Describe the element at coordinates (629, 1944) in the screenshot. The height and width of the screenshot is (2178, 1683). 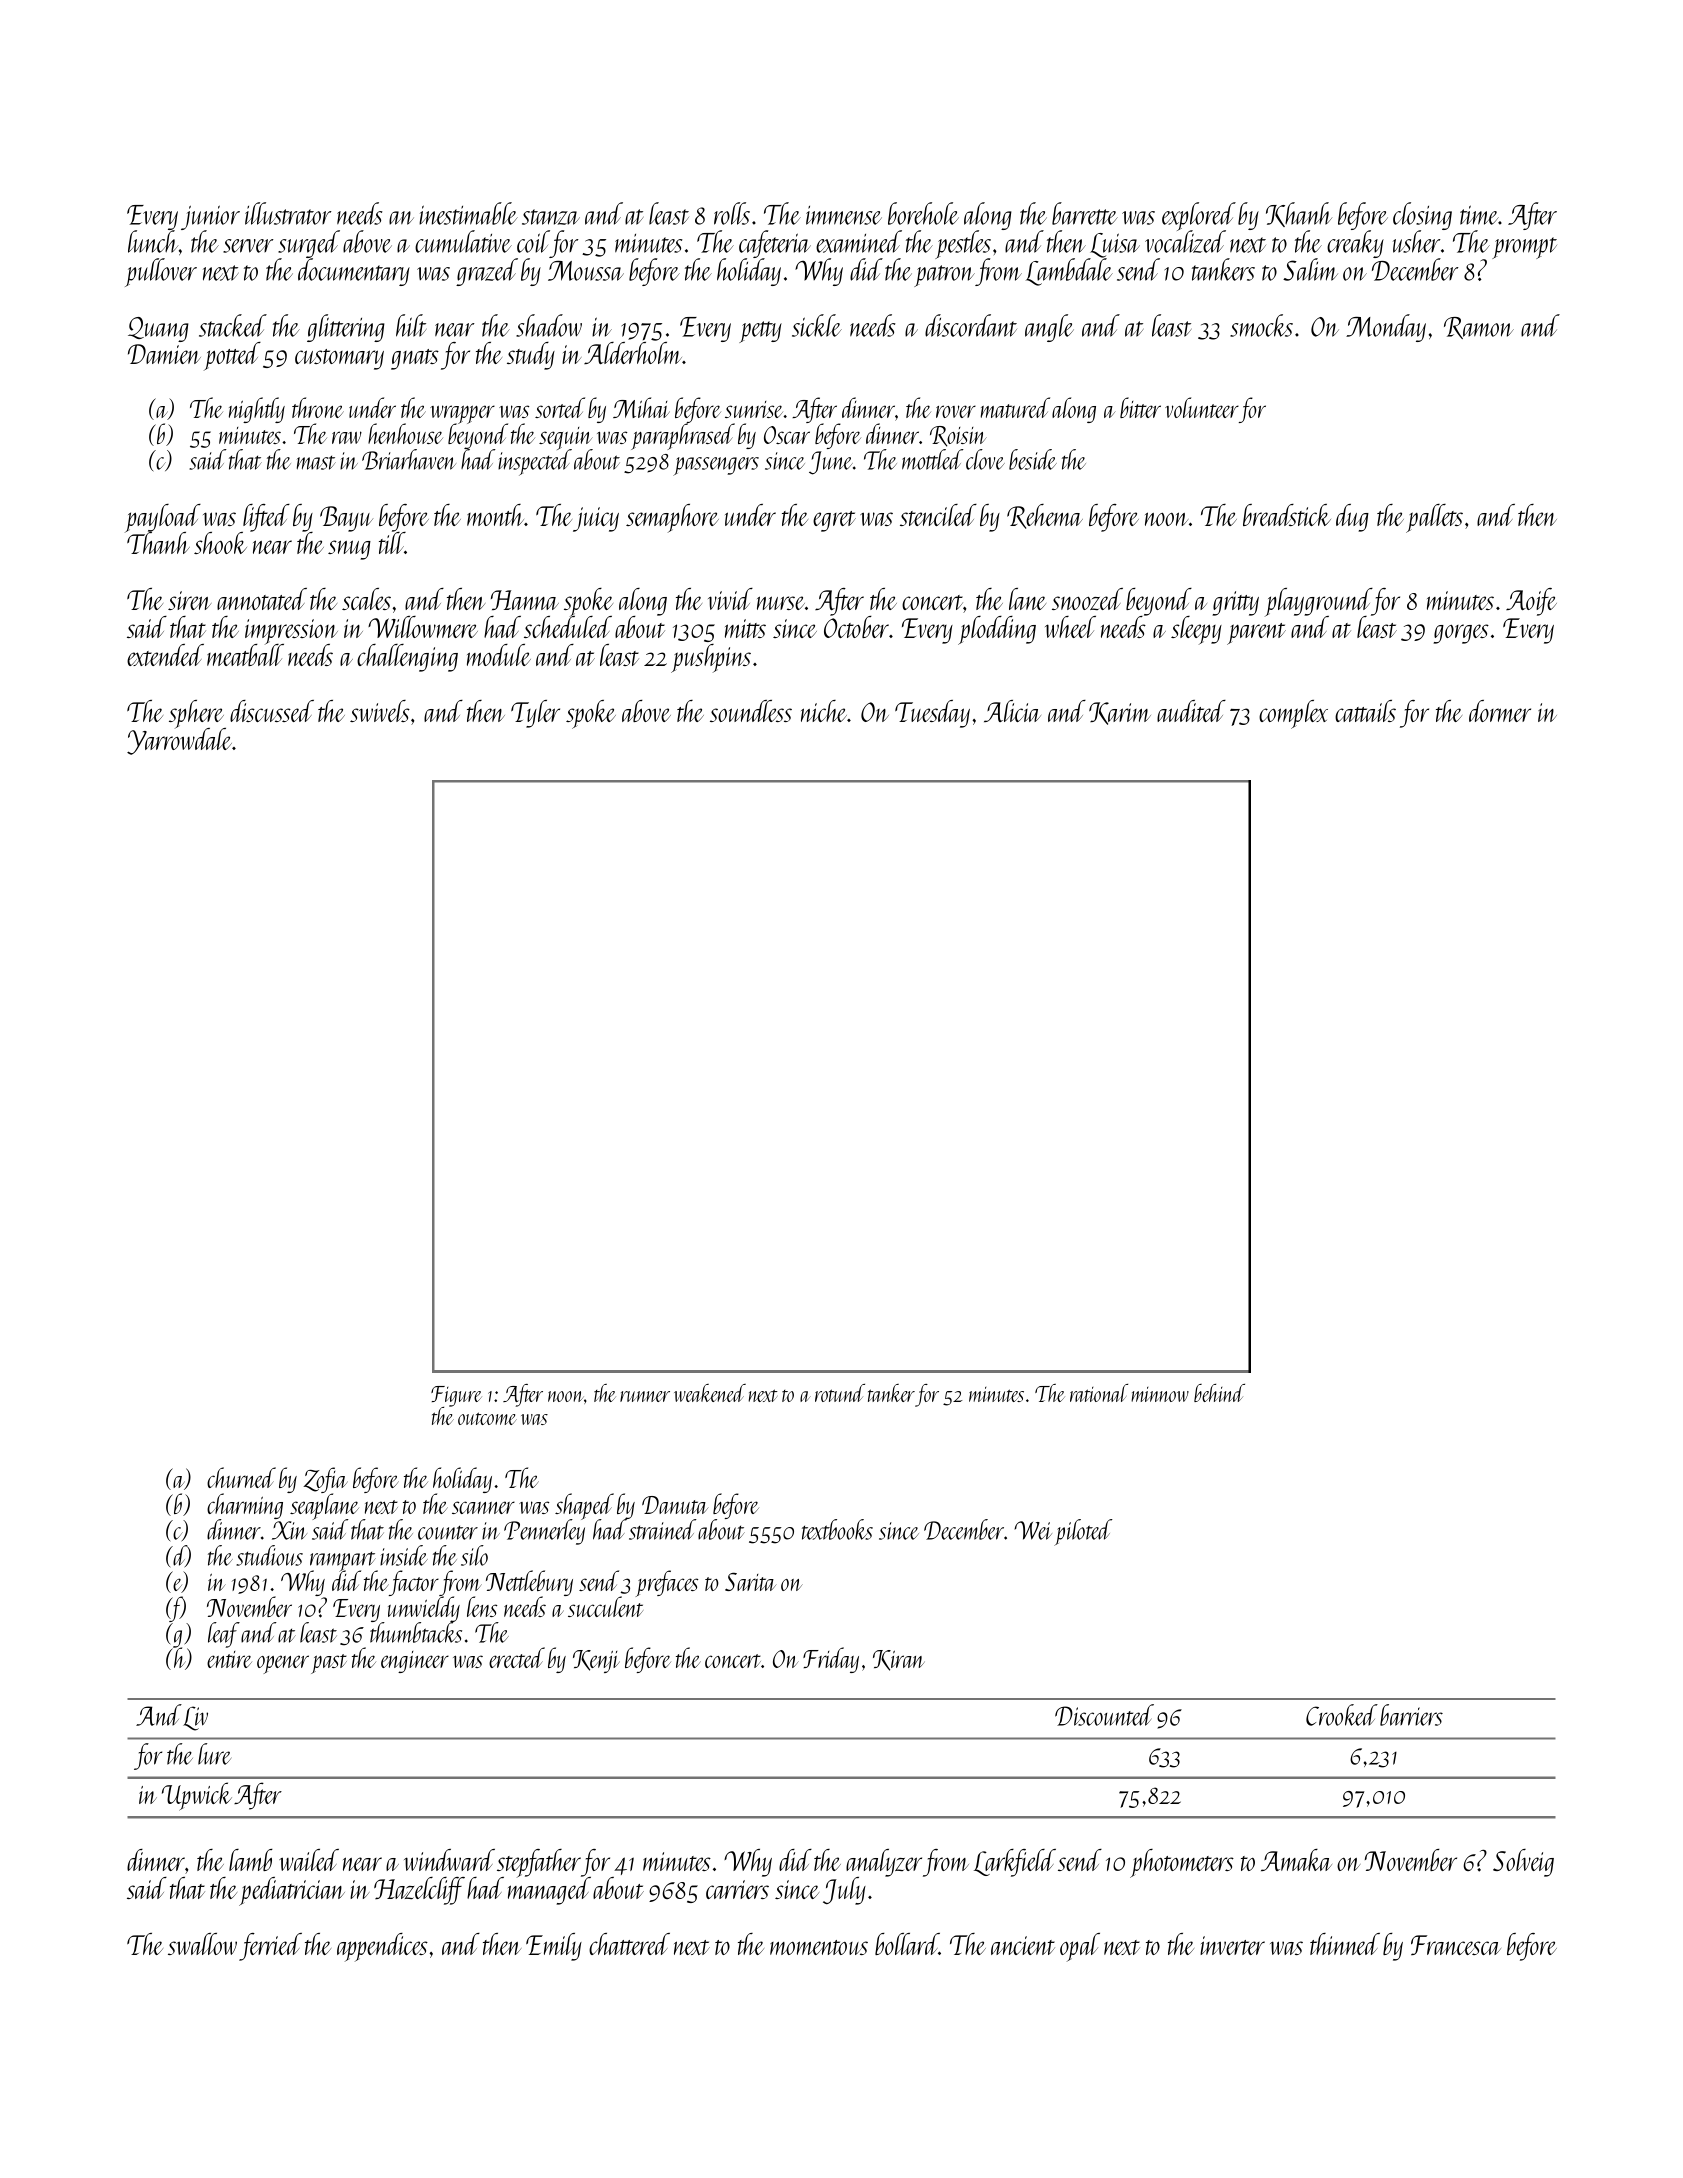
I see `chattered` at that location.
